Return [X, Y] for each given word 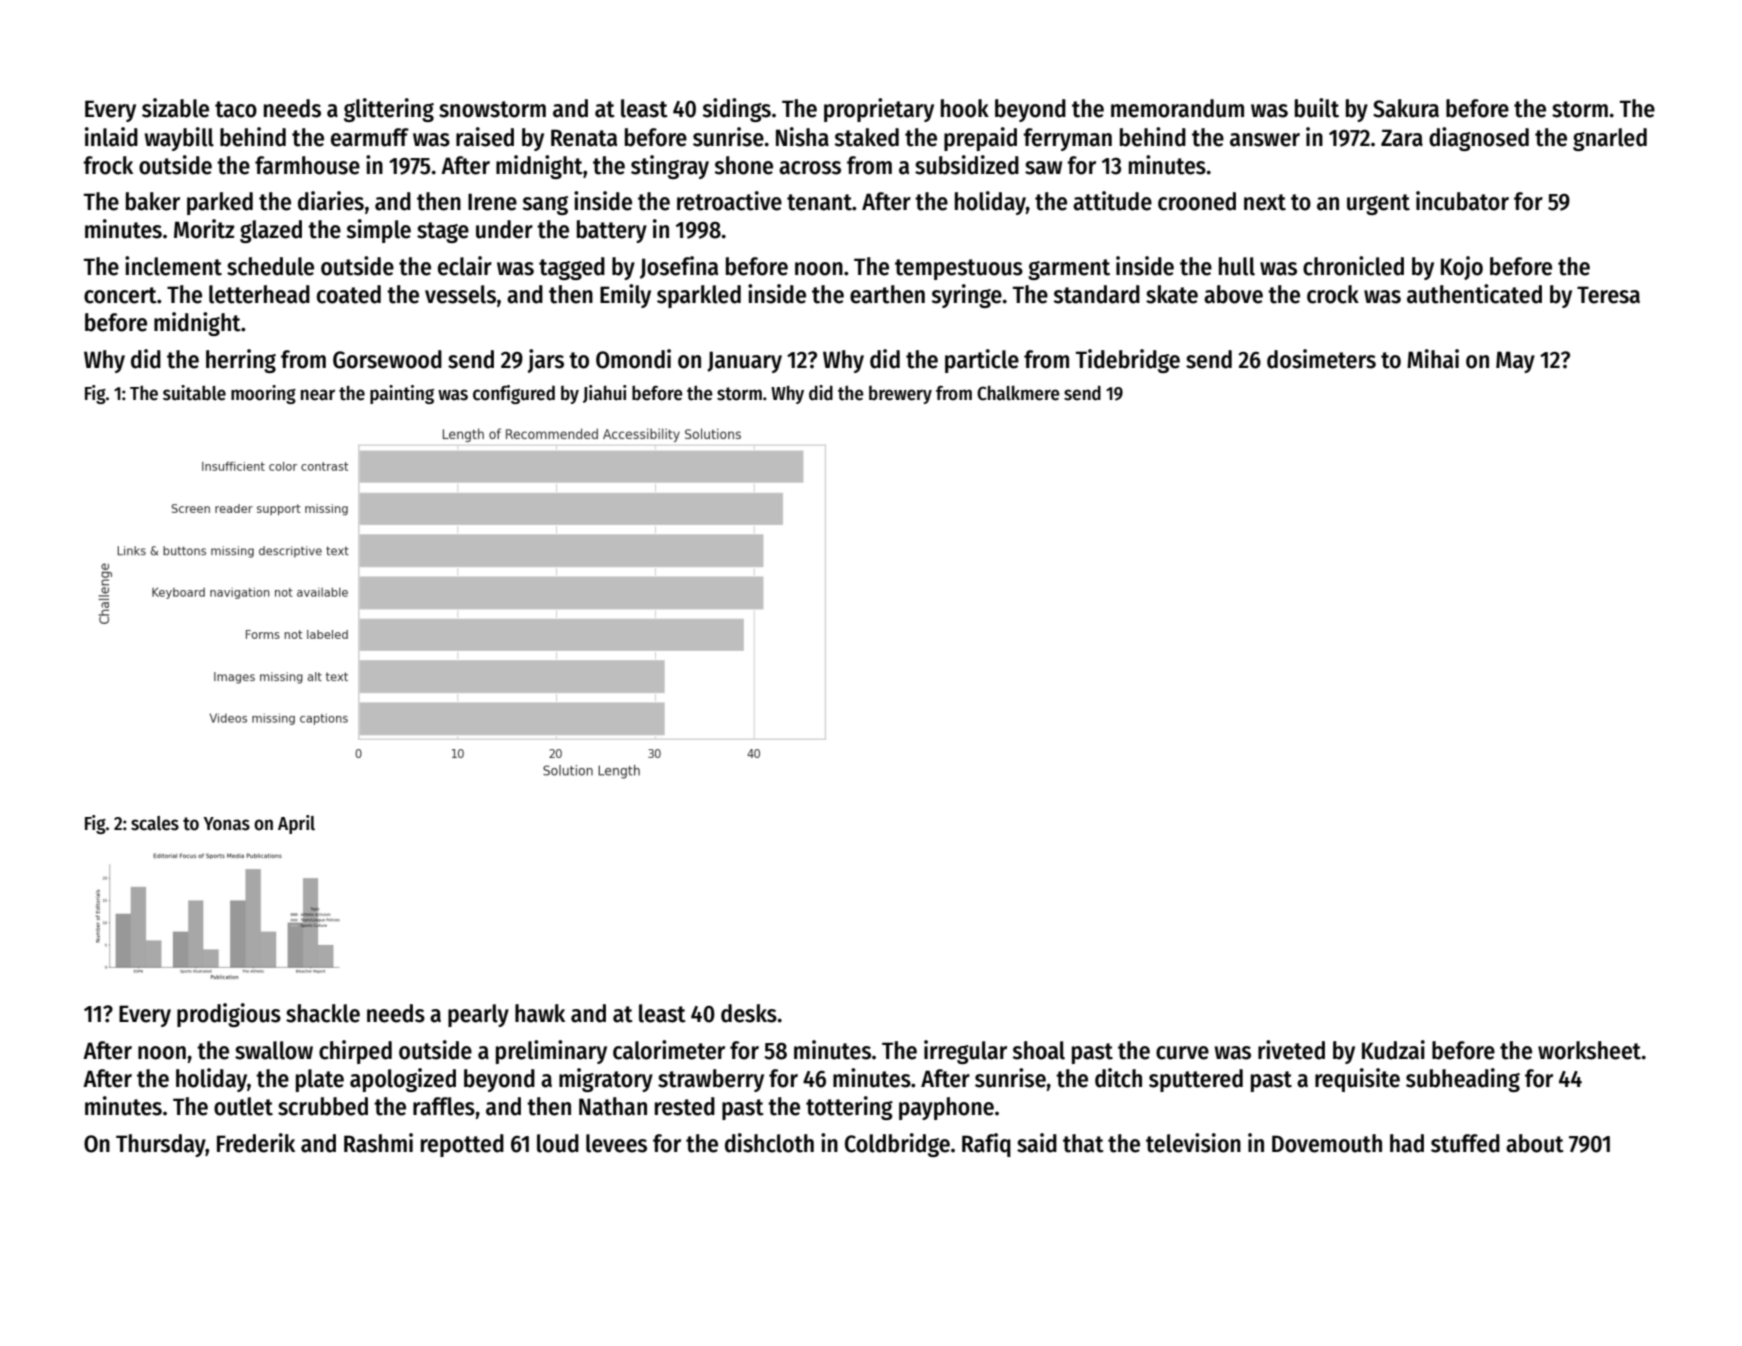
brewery [900, 395]
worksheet [1589, 1050]
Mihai [1433, 359]
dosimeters [1321, 359]
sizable [175, 108]
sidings [737, 110]
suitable [194, 393]
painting [402, 394]
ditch [1118, 1078]
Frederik [256, 1143]
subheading [1463, 1080]
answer [1265, 140]
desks [749, 1013]
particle [982, 361]
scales [155, 823]
